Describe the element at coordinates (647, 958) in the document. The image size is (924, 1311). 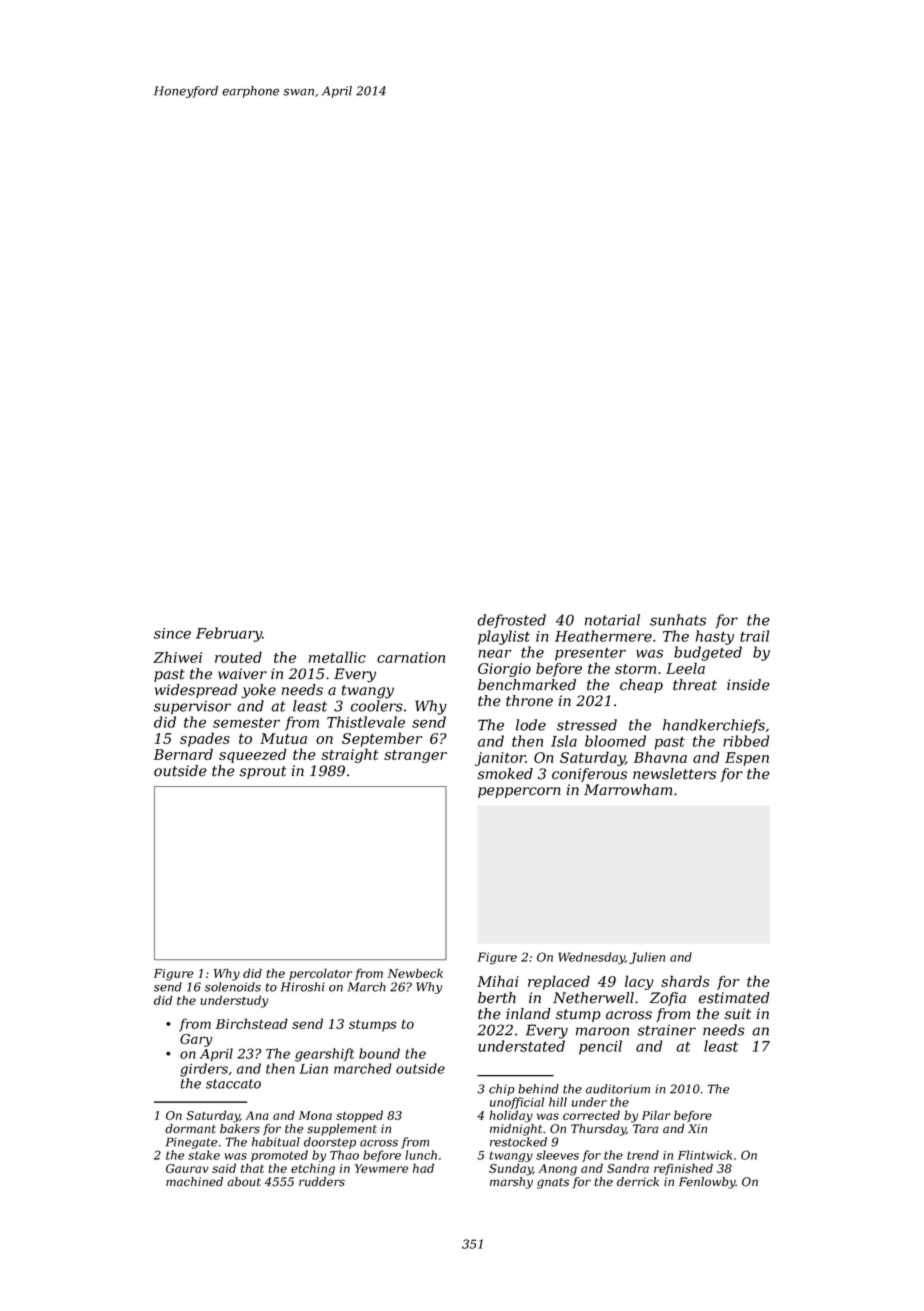
I see `Julien` at that location.
